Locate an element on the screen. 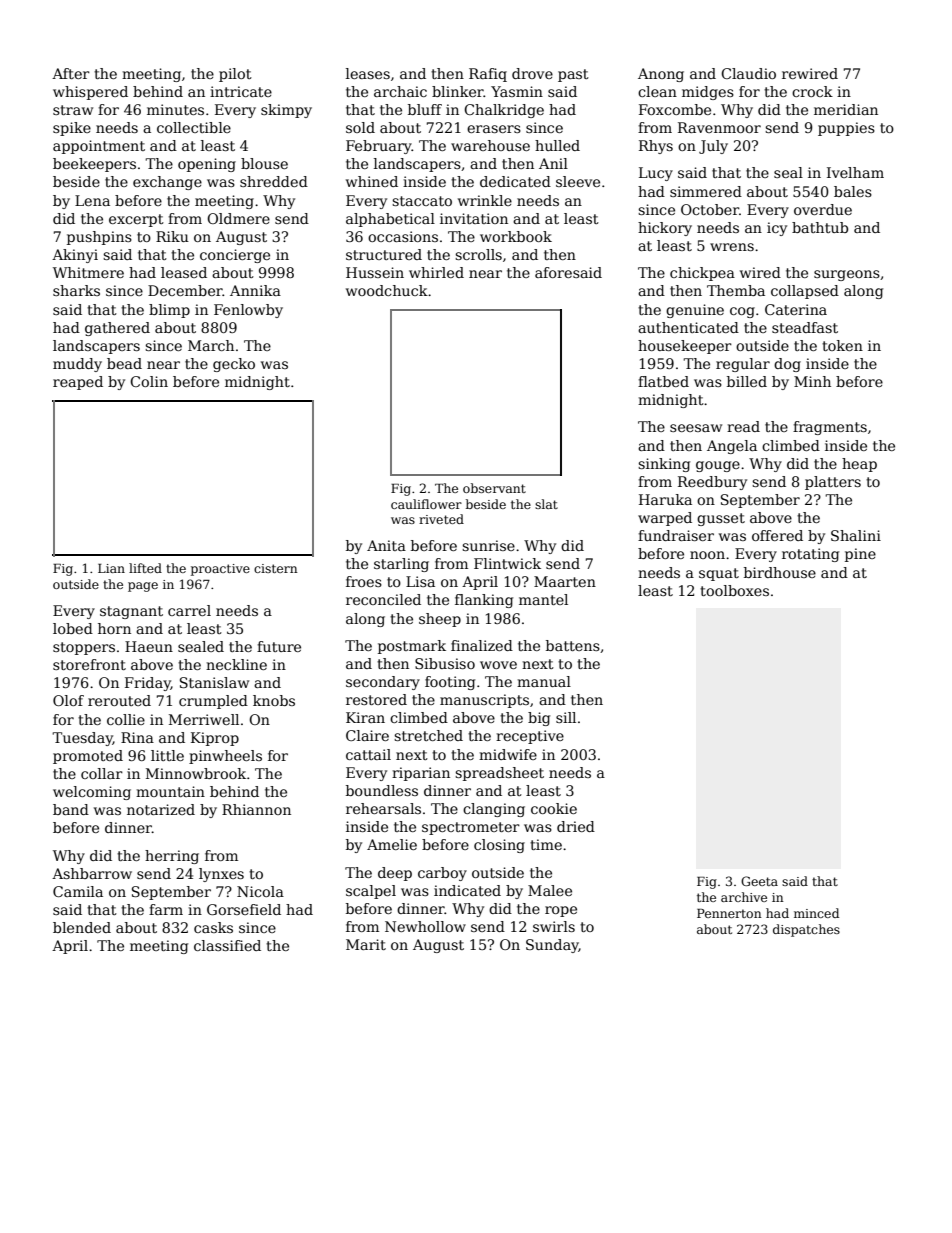 This screenshot has height=1233, width=952. classified is located at coordinates (227, 945).
